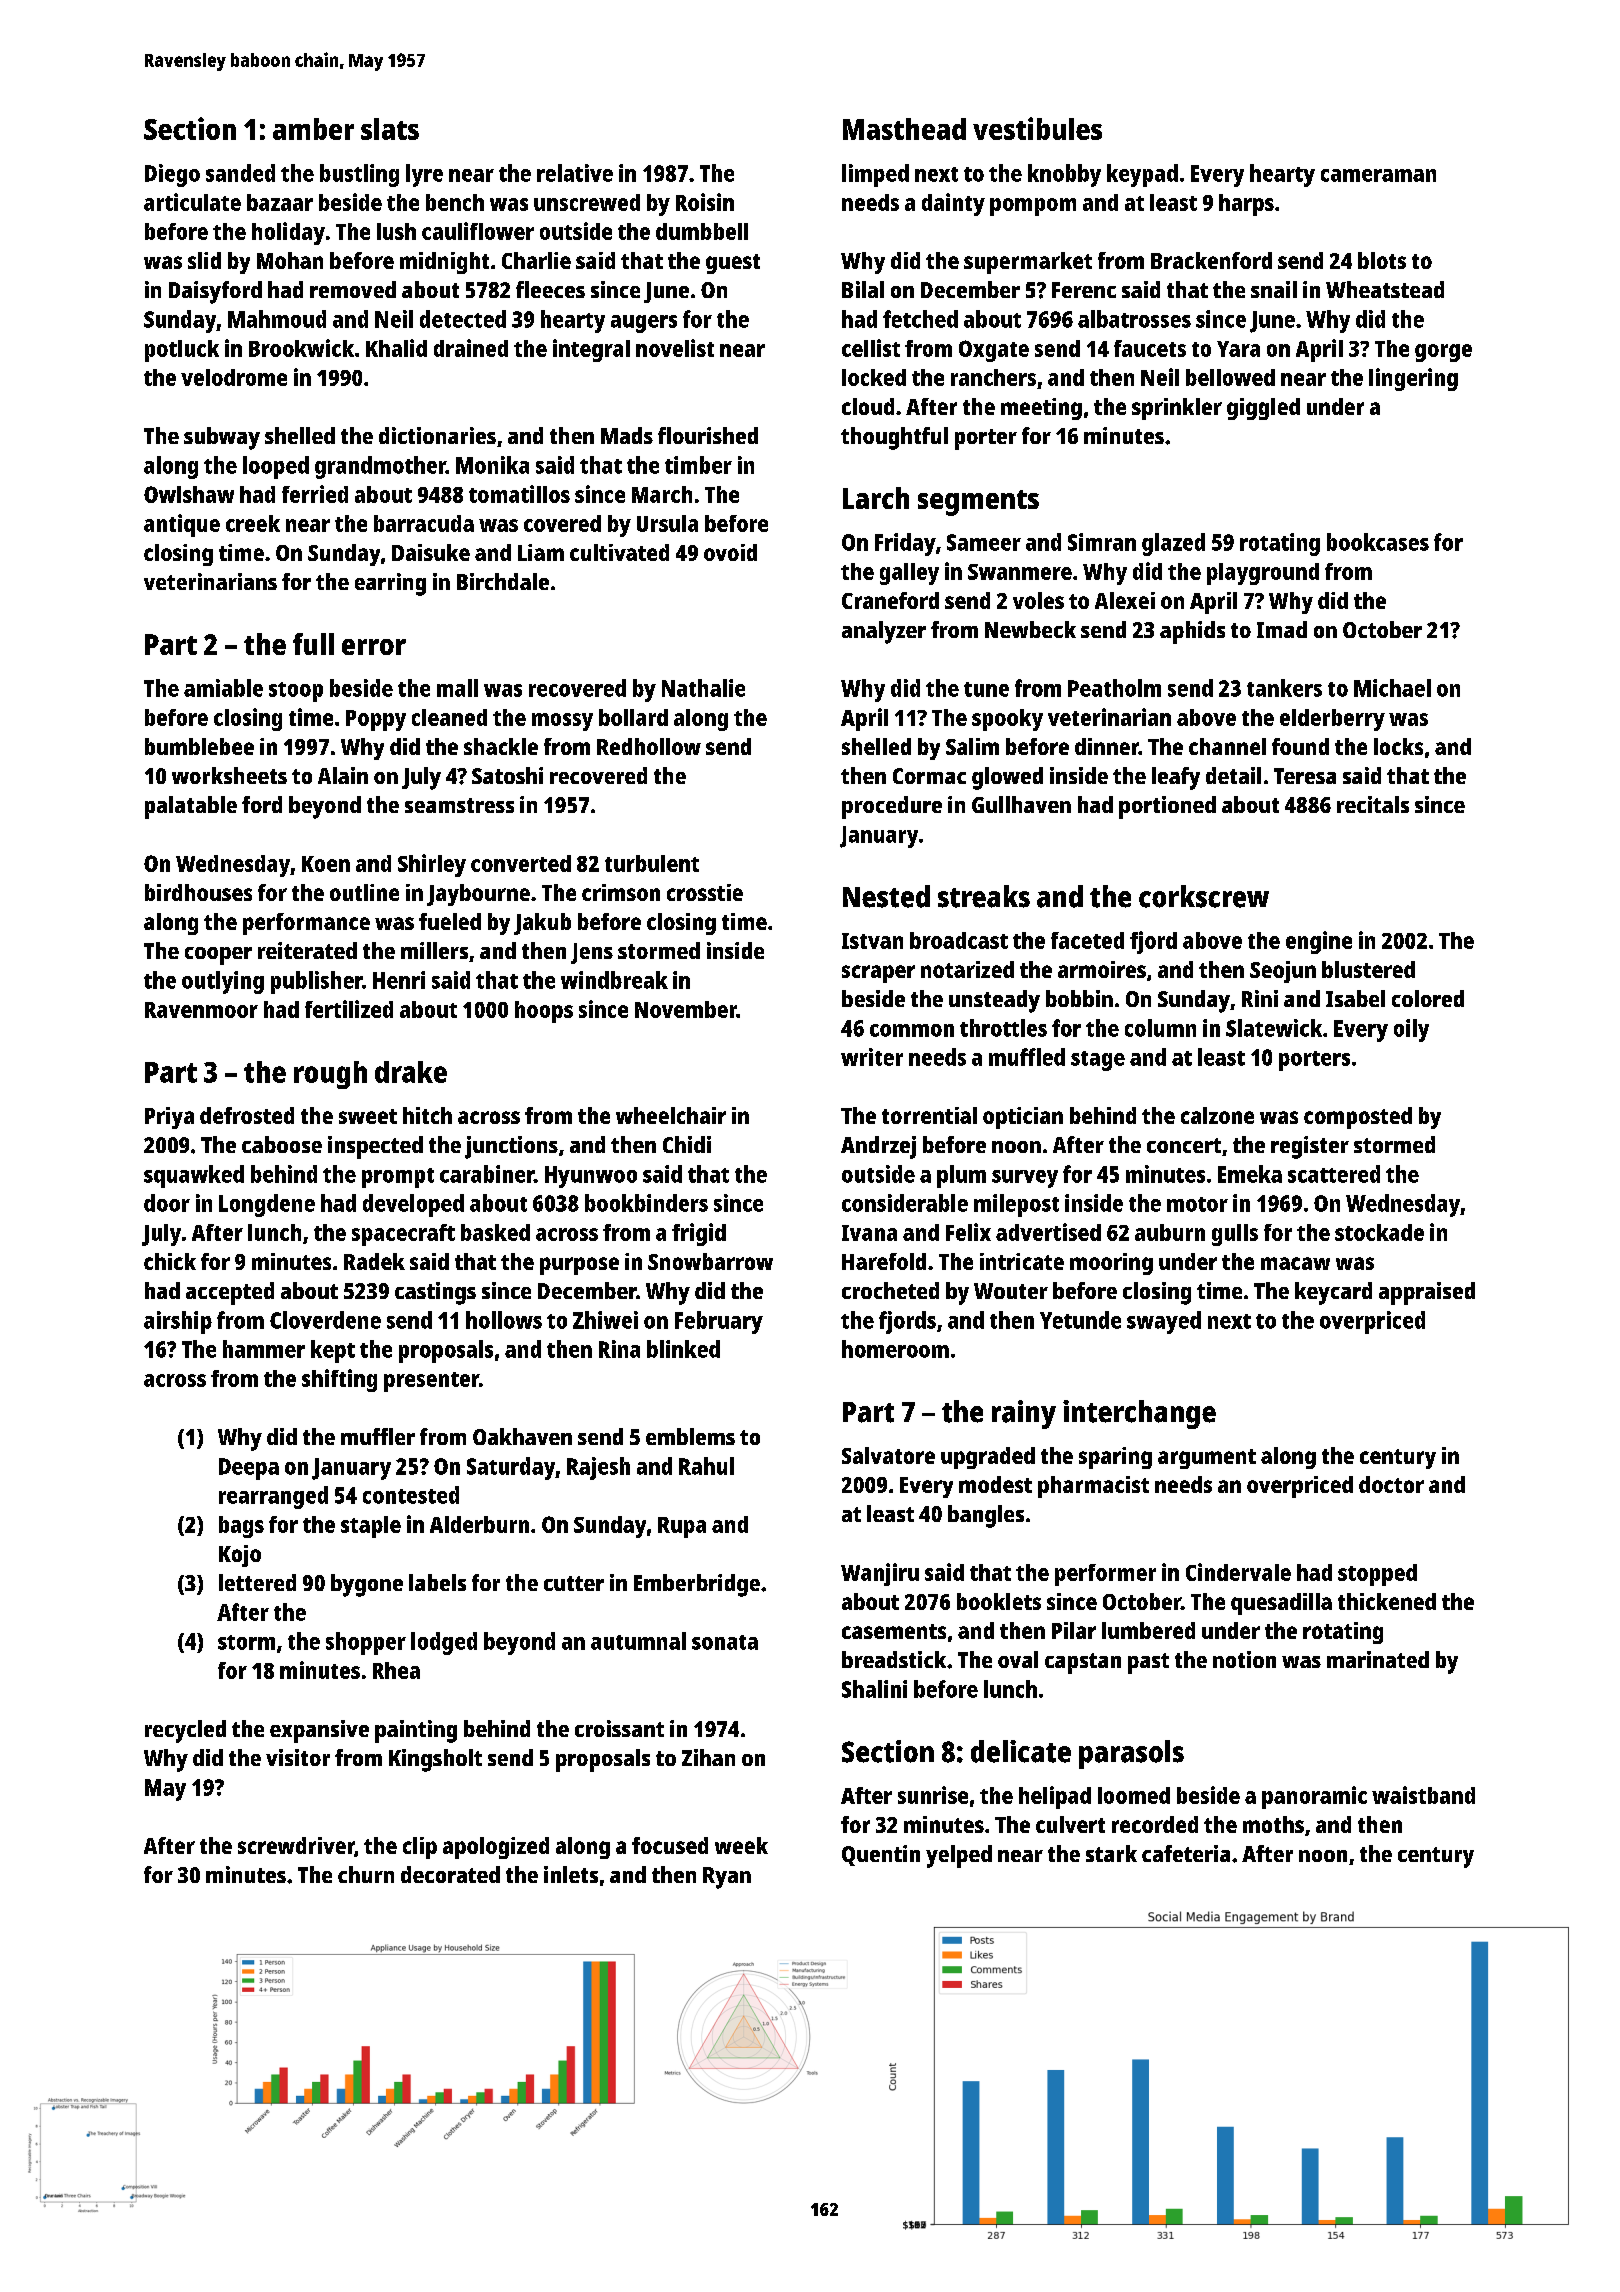 This document has height=2292, width=1620. What do you see at coordinates (972, 746) in the document?
I see `Salim` at bounding box center [972, 746].
